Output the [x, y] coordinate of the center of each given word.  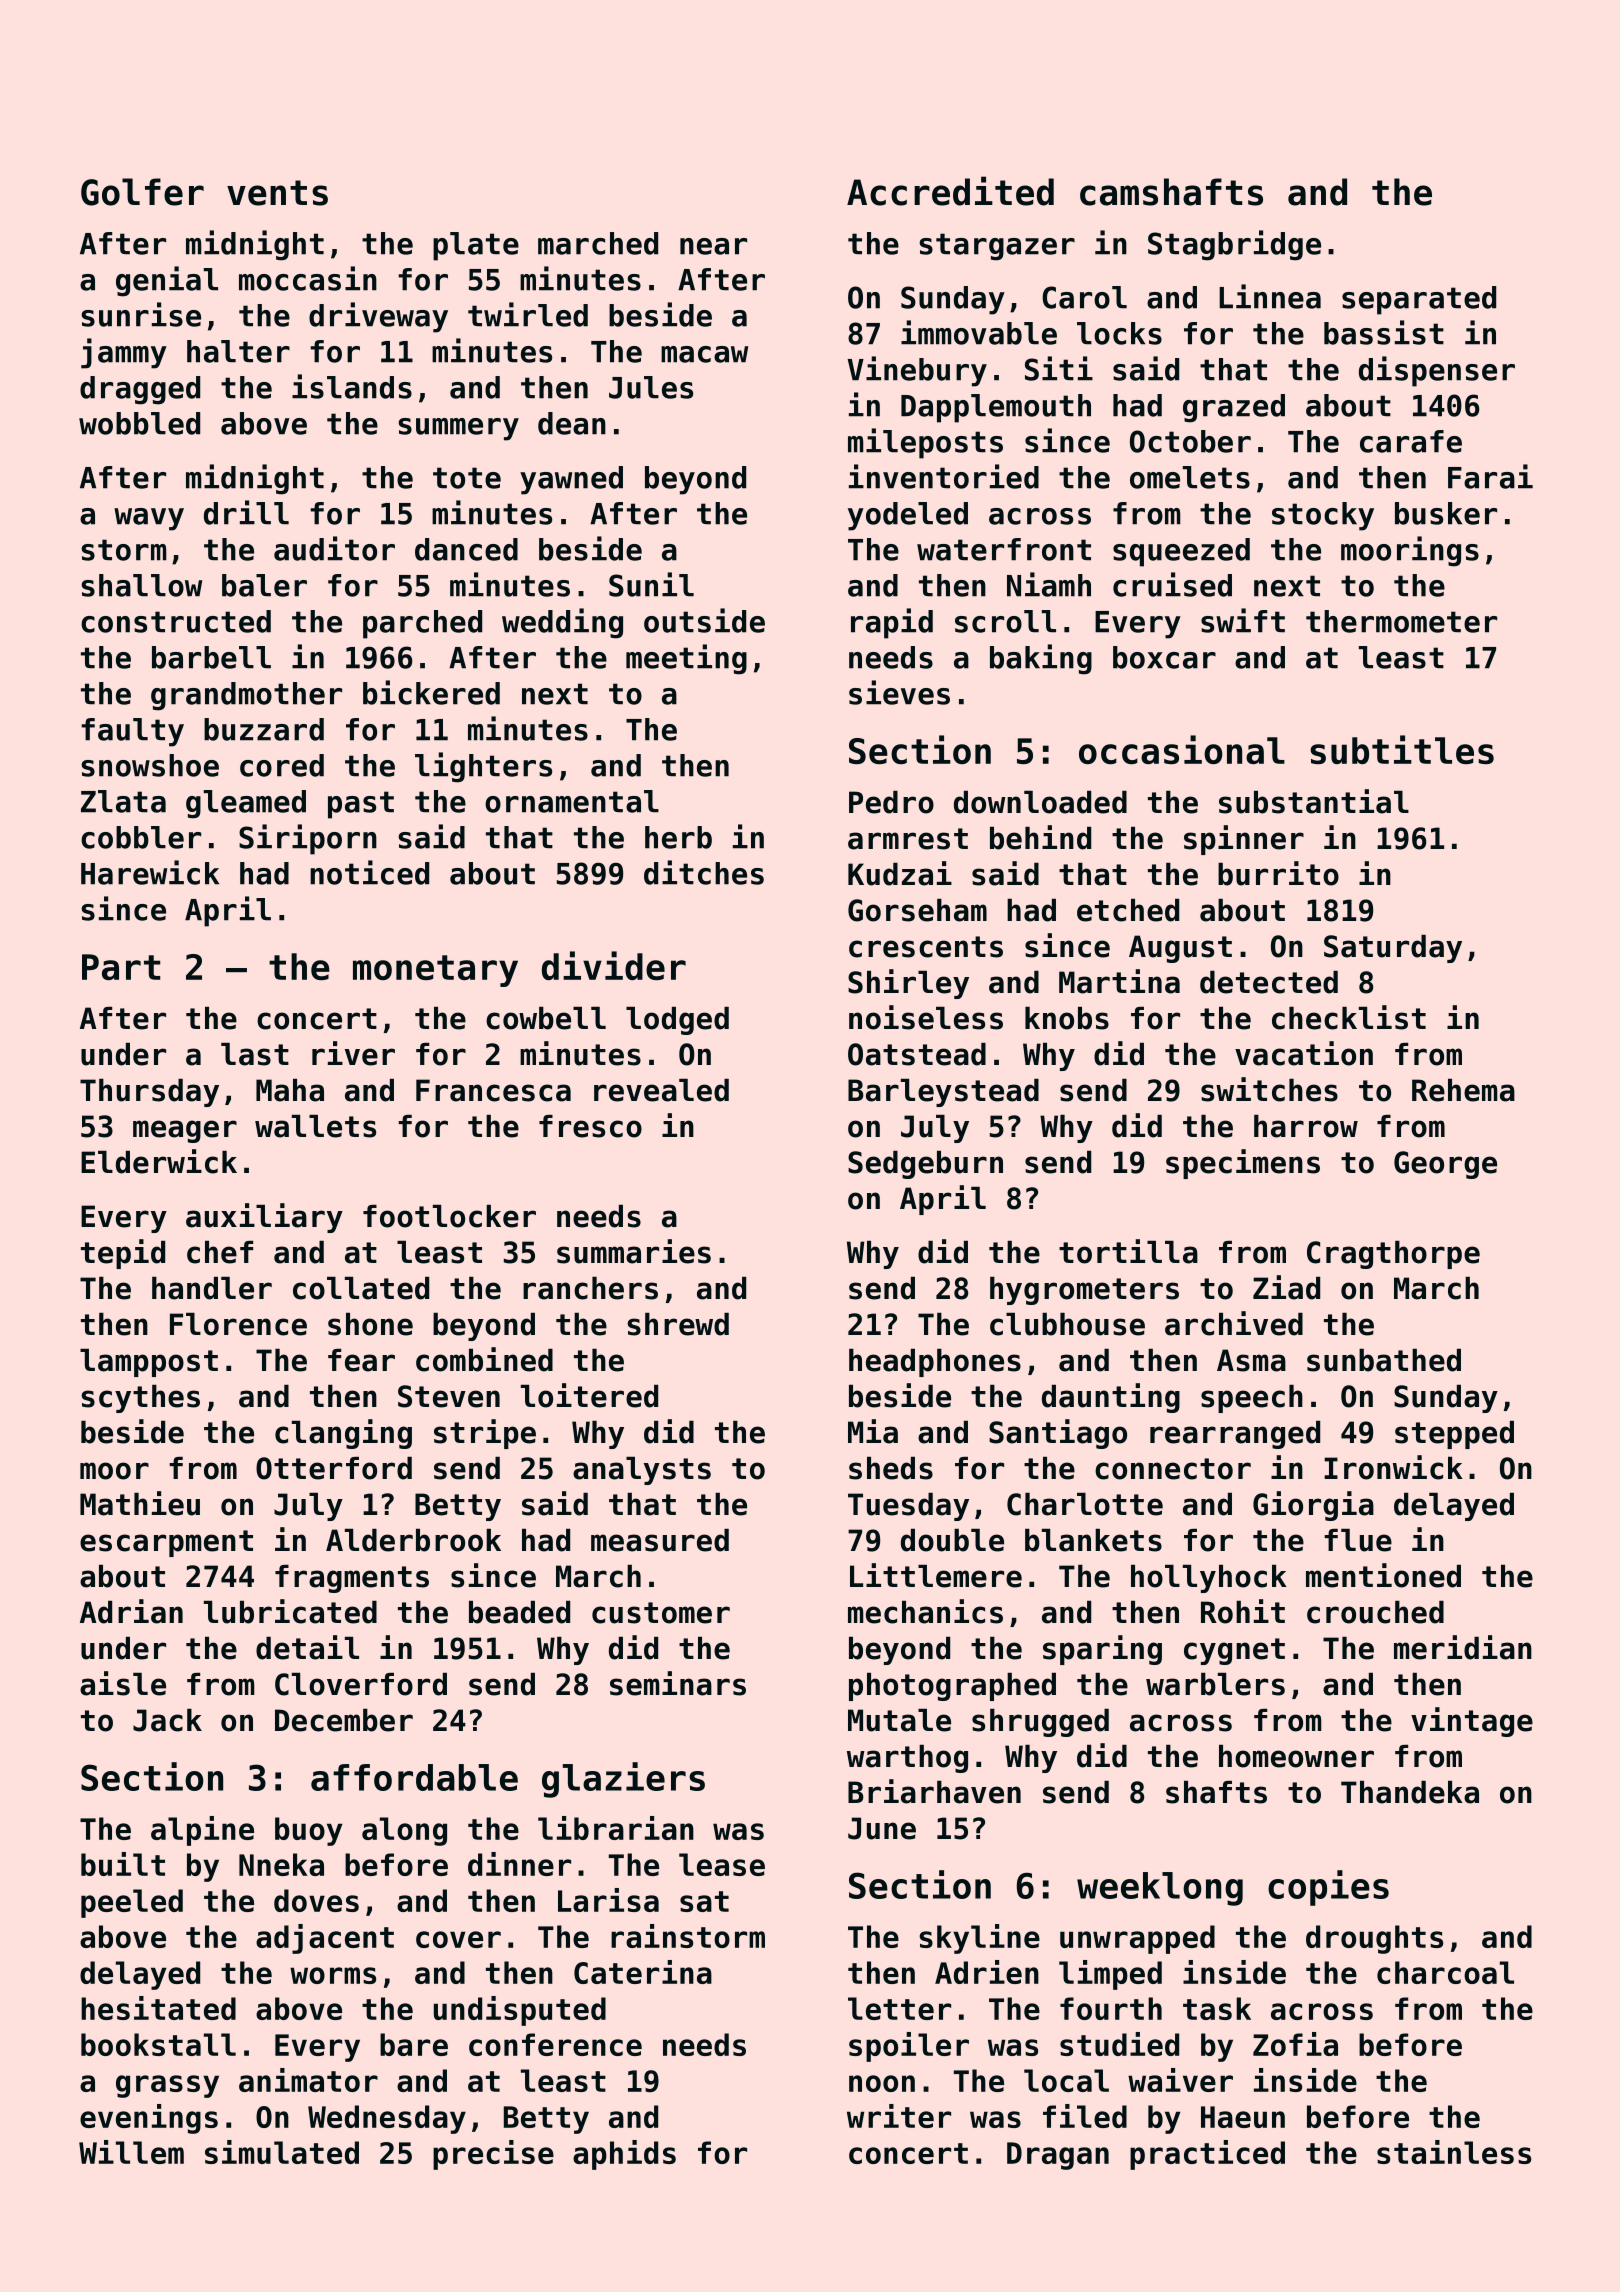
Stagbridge [1234, 245]
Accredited [950, 191]
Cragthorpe [1393, 1255]
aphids [624, 2155]
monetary [435, 971]
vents [277, 193]
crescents [926, 947]
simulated [282, 2152]
